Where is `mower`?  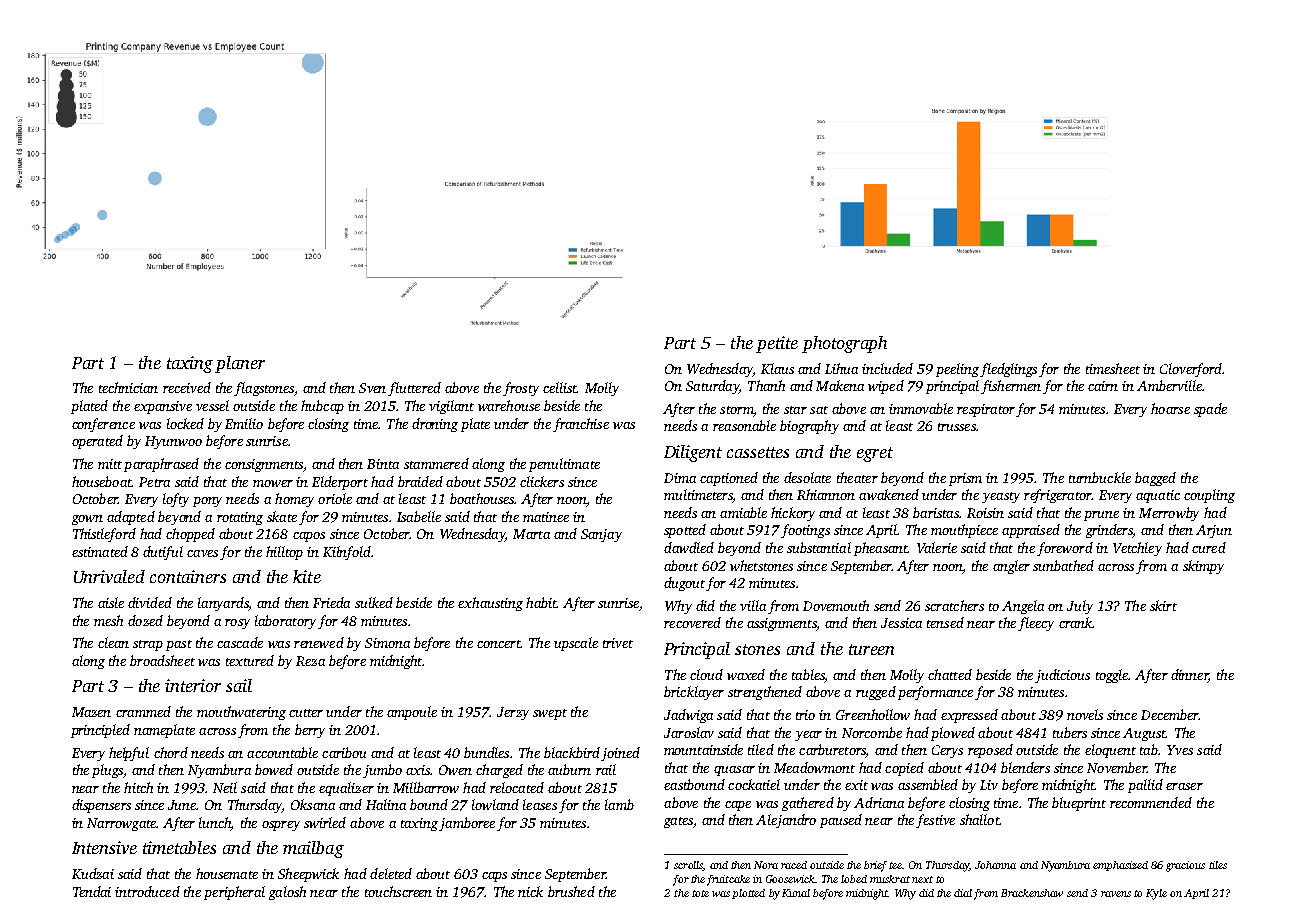
mower is located at coordinates (273, 483).
